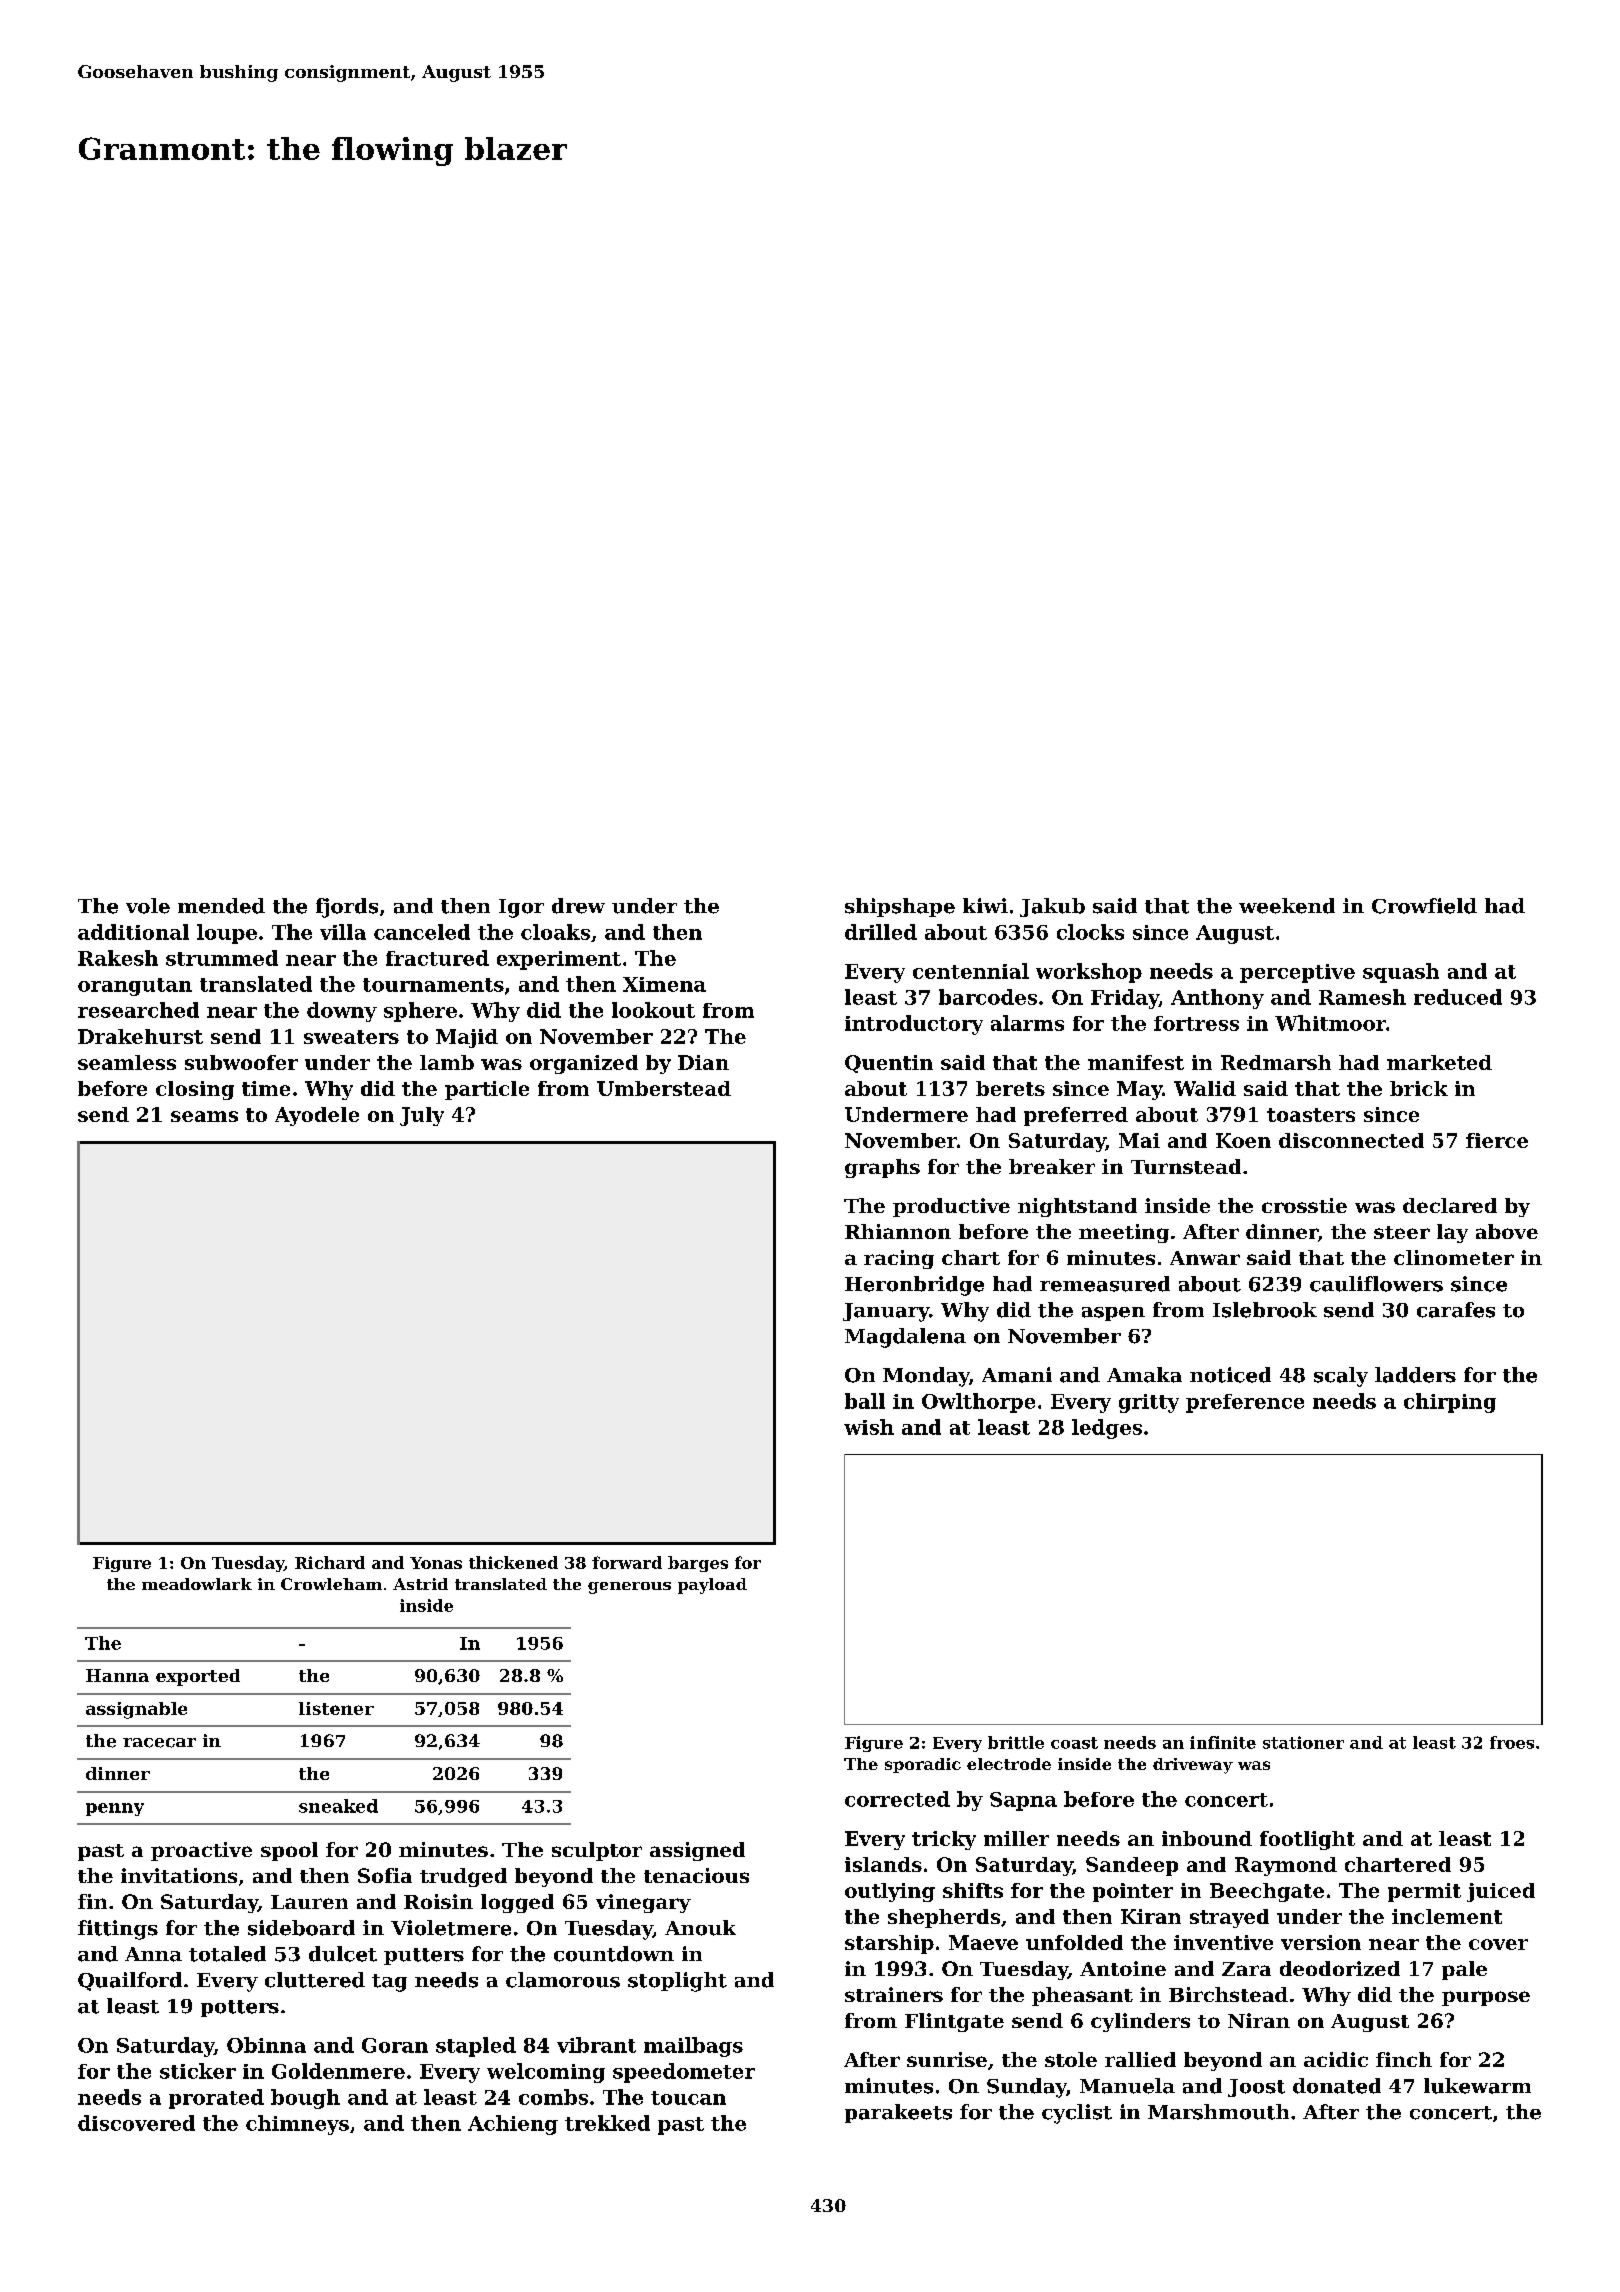 The image size is (1620, 2292). What do you see at coordinates (1136, 1062) in the document?
I see `manifest` at bounding box center [1136, 1062].
